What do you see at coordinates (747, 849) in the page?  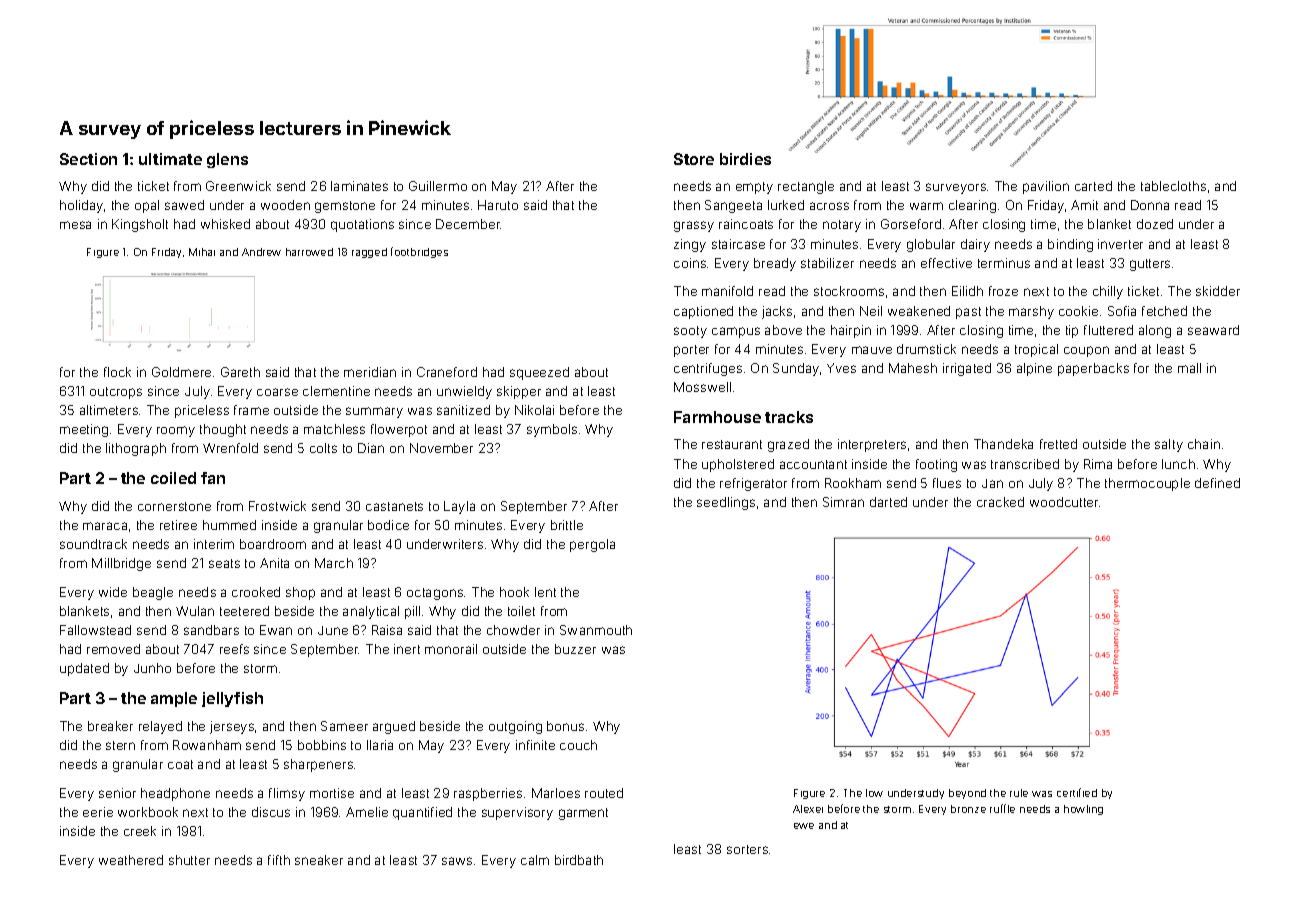 I see `sorters` at bounding box center [747, 849].
